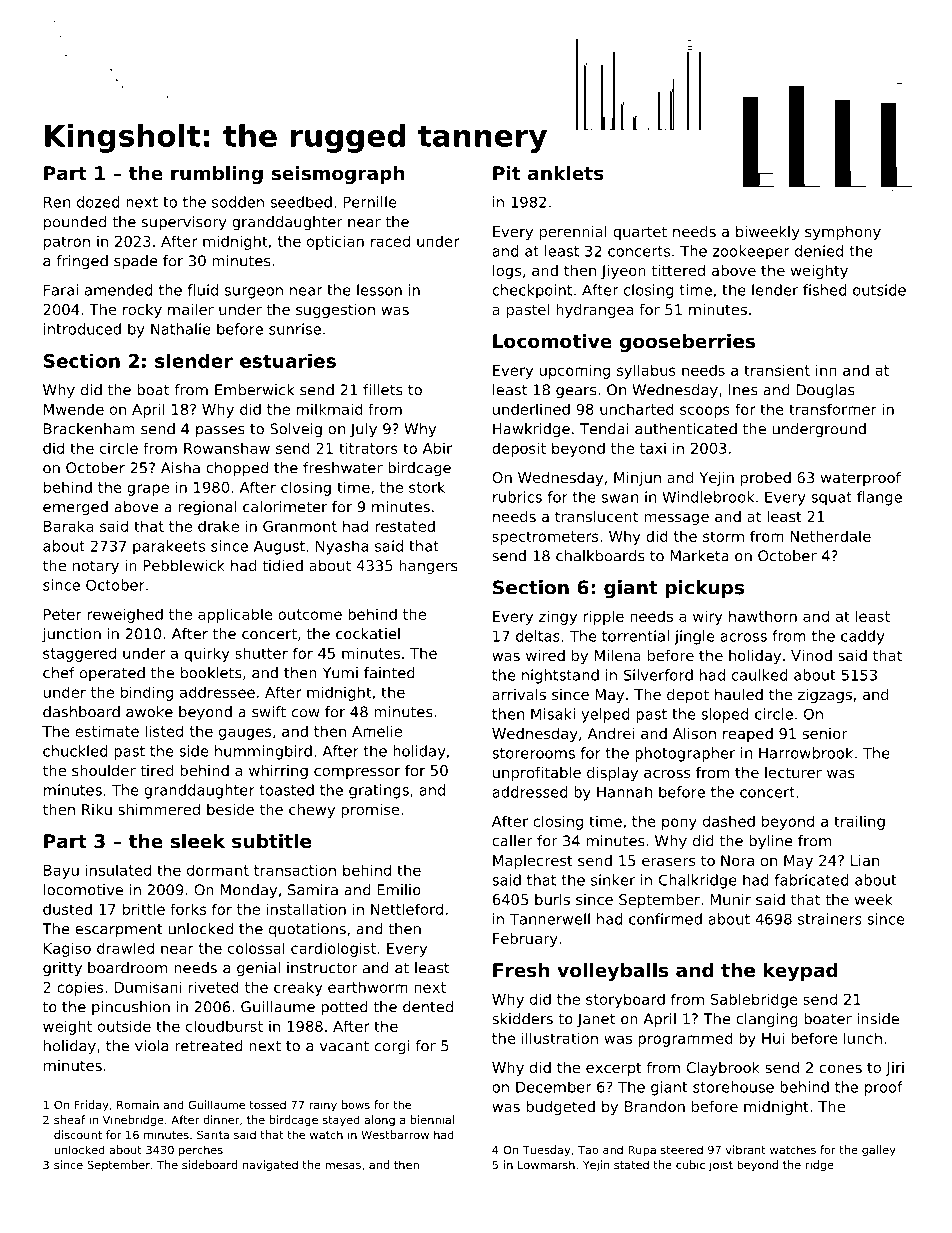  I want to click on joist, so click(721, 1166).
